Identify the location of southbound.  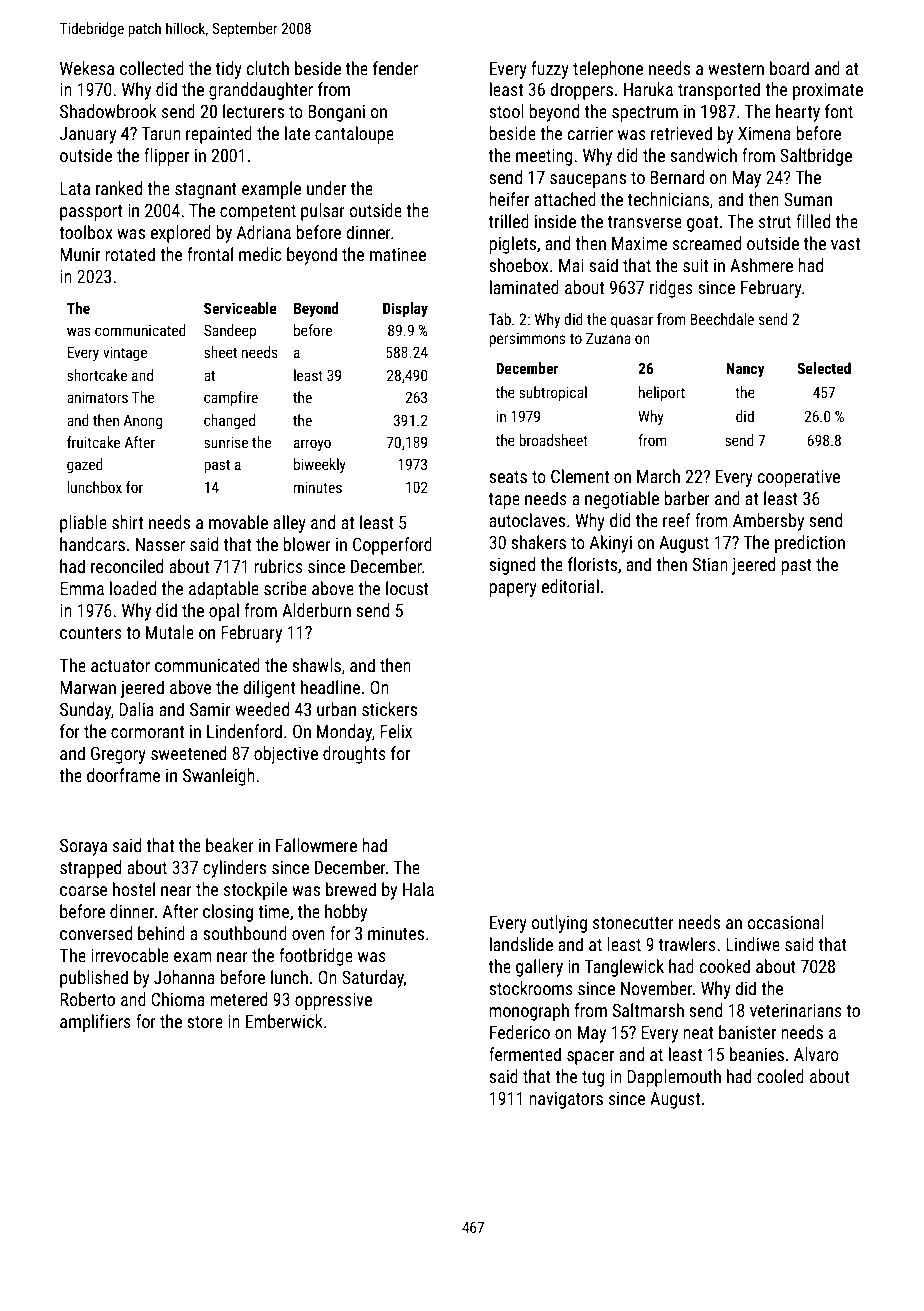
(245, 933).
